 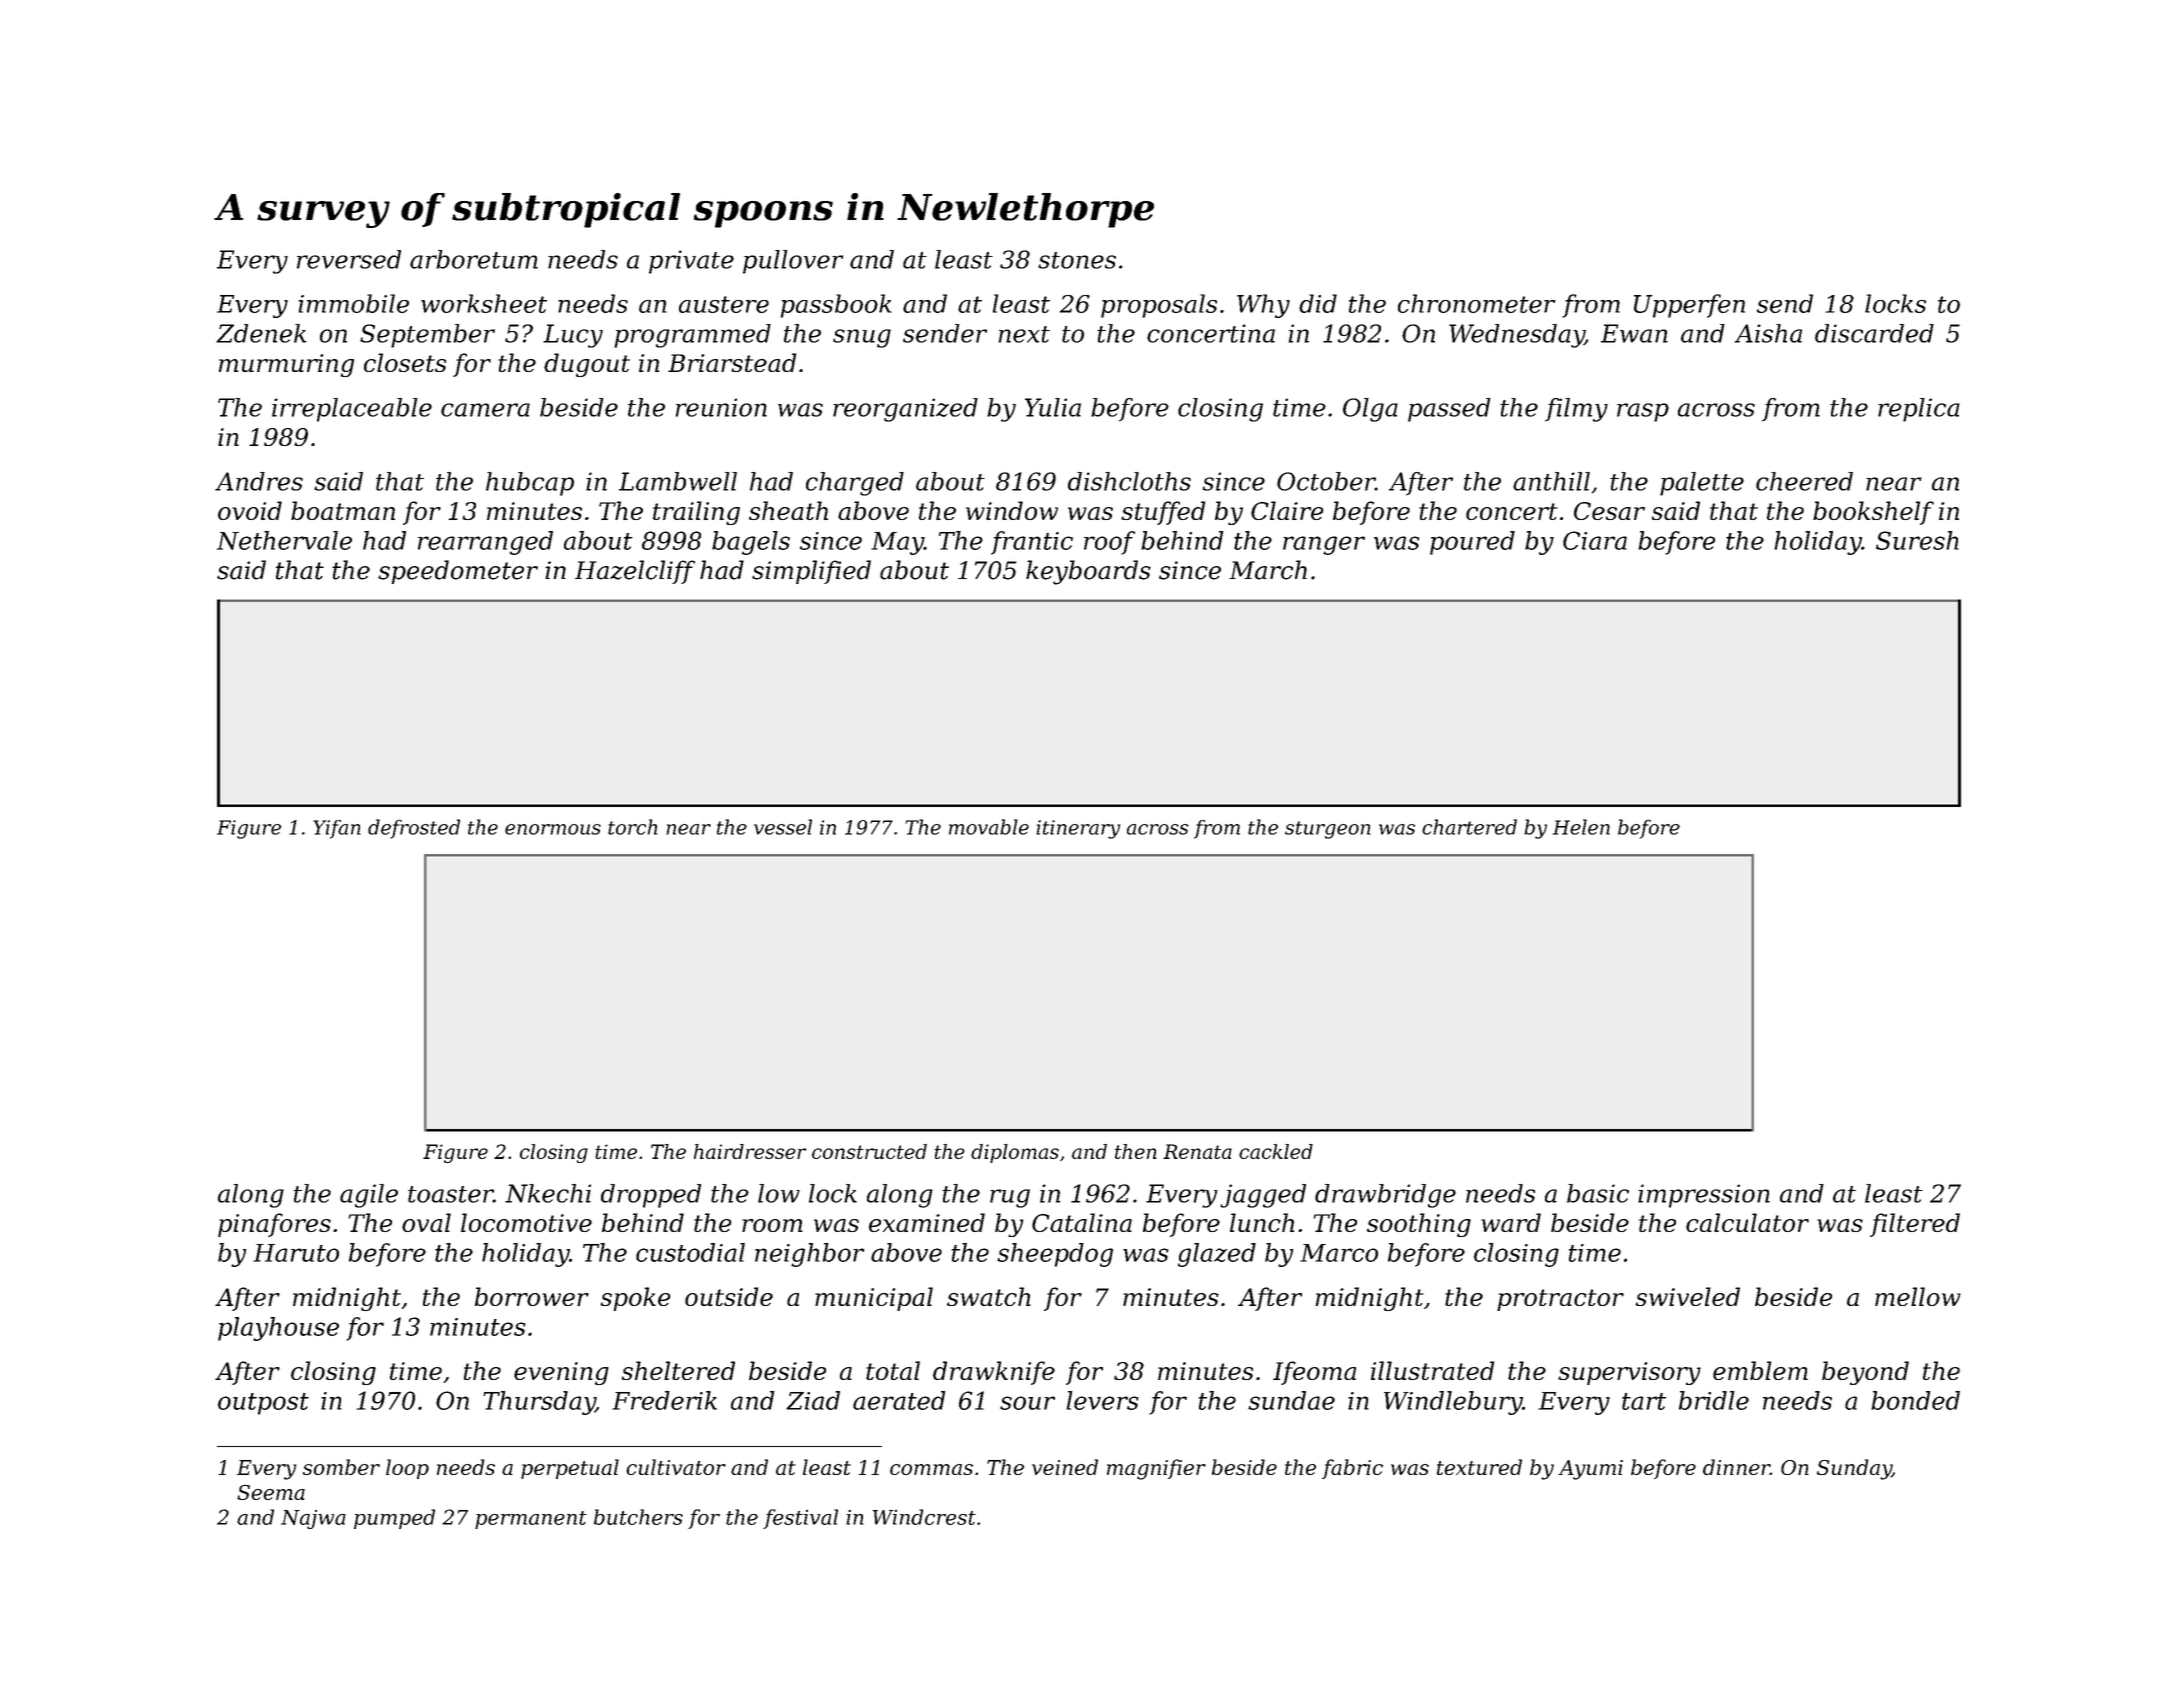 What do you see at coordinates (924, 1517) in the screenshot?
I see `Windcrest` at bounding box center [924, 1517].
